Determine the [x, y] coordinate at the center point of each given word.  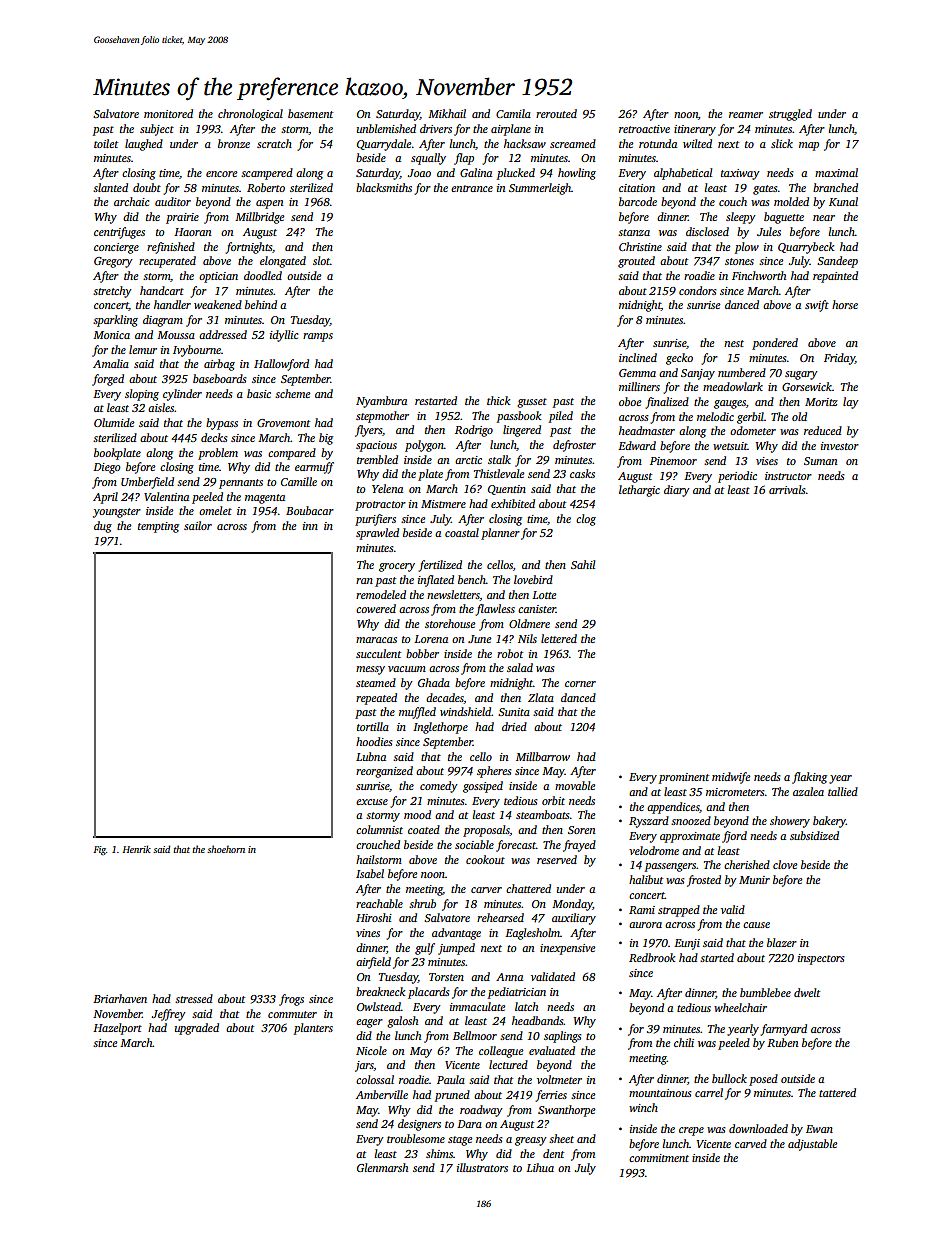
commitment [659, 1158]
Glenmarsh [382, 1167]
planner [500, 534]
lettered [559, 638]
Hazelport [117, 1029]
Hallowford [281, 365]
